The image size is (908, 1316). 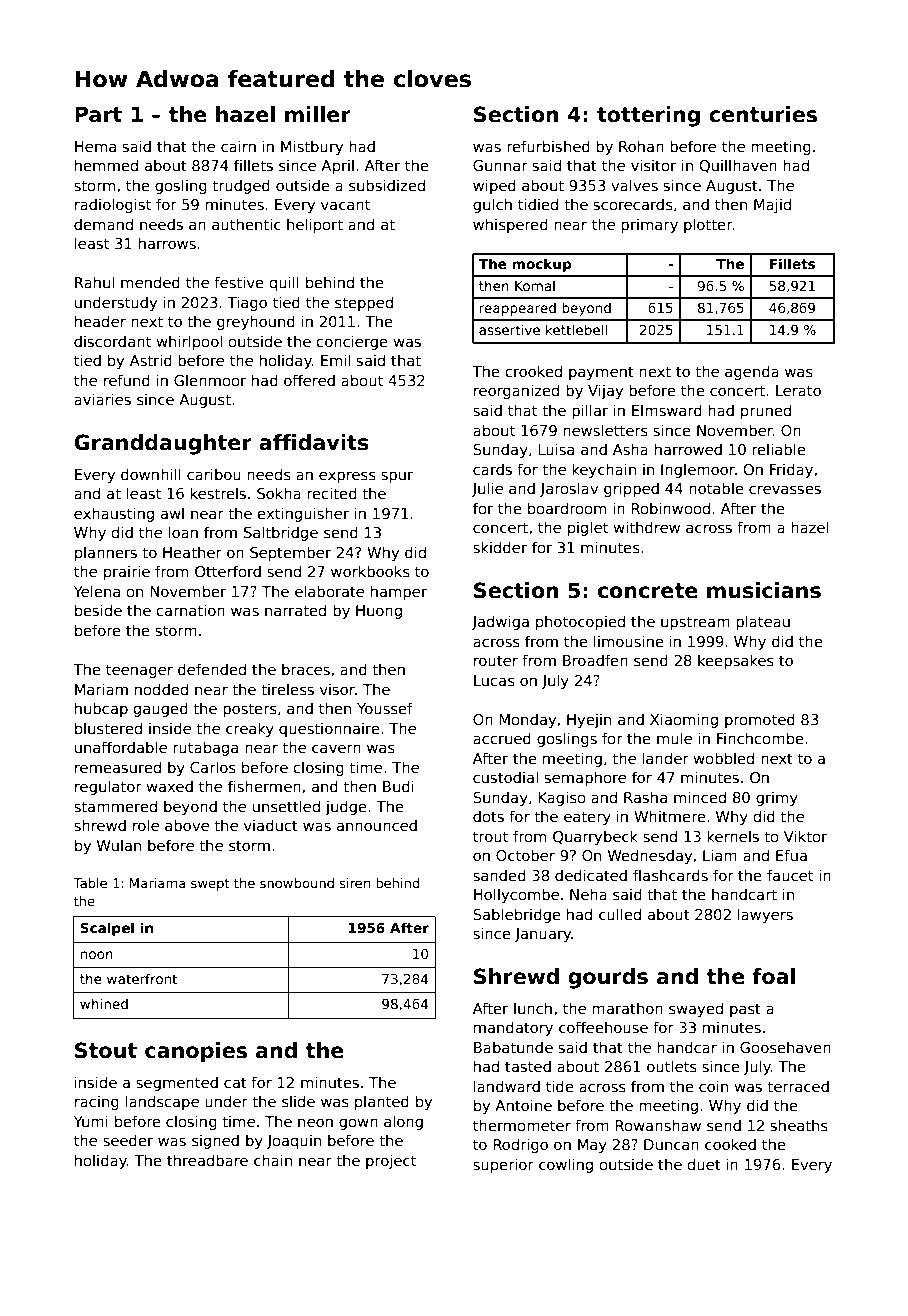 What do you see at coordinates (398, 786) in the screenshot?
I see `Budi` at bounding box center [398, 786].
